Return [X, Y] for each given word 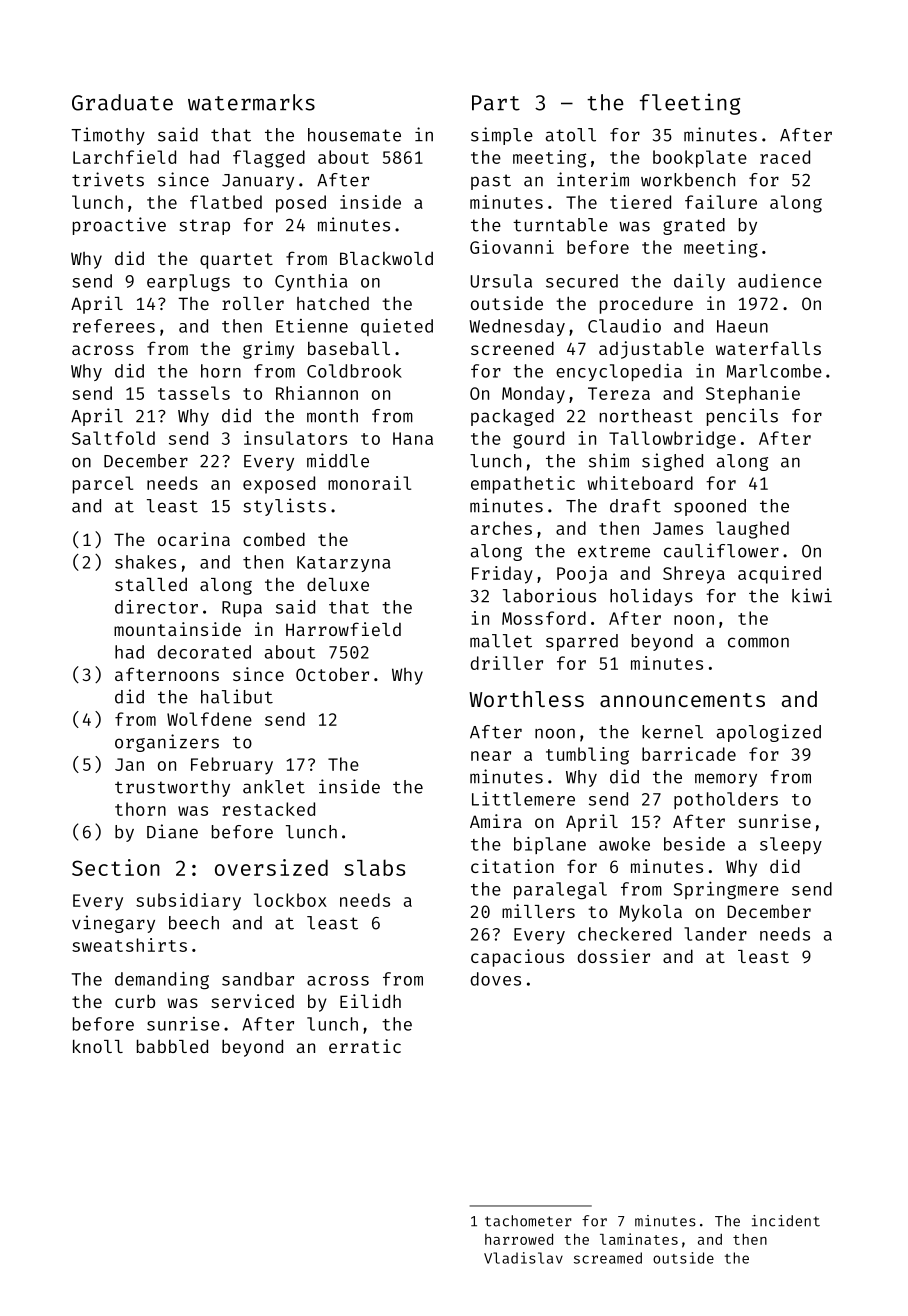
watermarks [251, 102]
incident [786, 1221]
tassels [194, 393]
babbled [172, 1046]
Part [496, 103]
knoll [98, 1046]
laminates [639, 1239]
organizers [167, 743]
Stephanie [753, 395]
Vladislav [523, 1258]
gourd [538, 440]
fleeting [690, 104]
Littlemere [523, 799]
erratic [365, 1046]
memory [726, 780]
